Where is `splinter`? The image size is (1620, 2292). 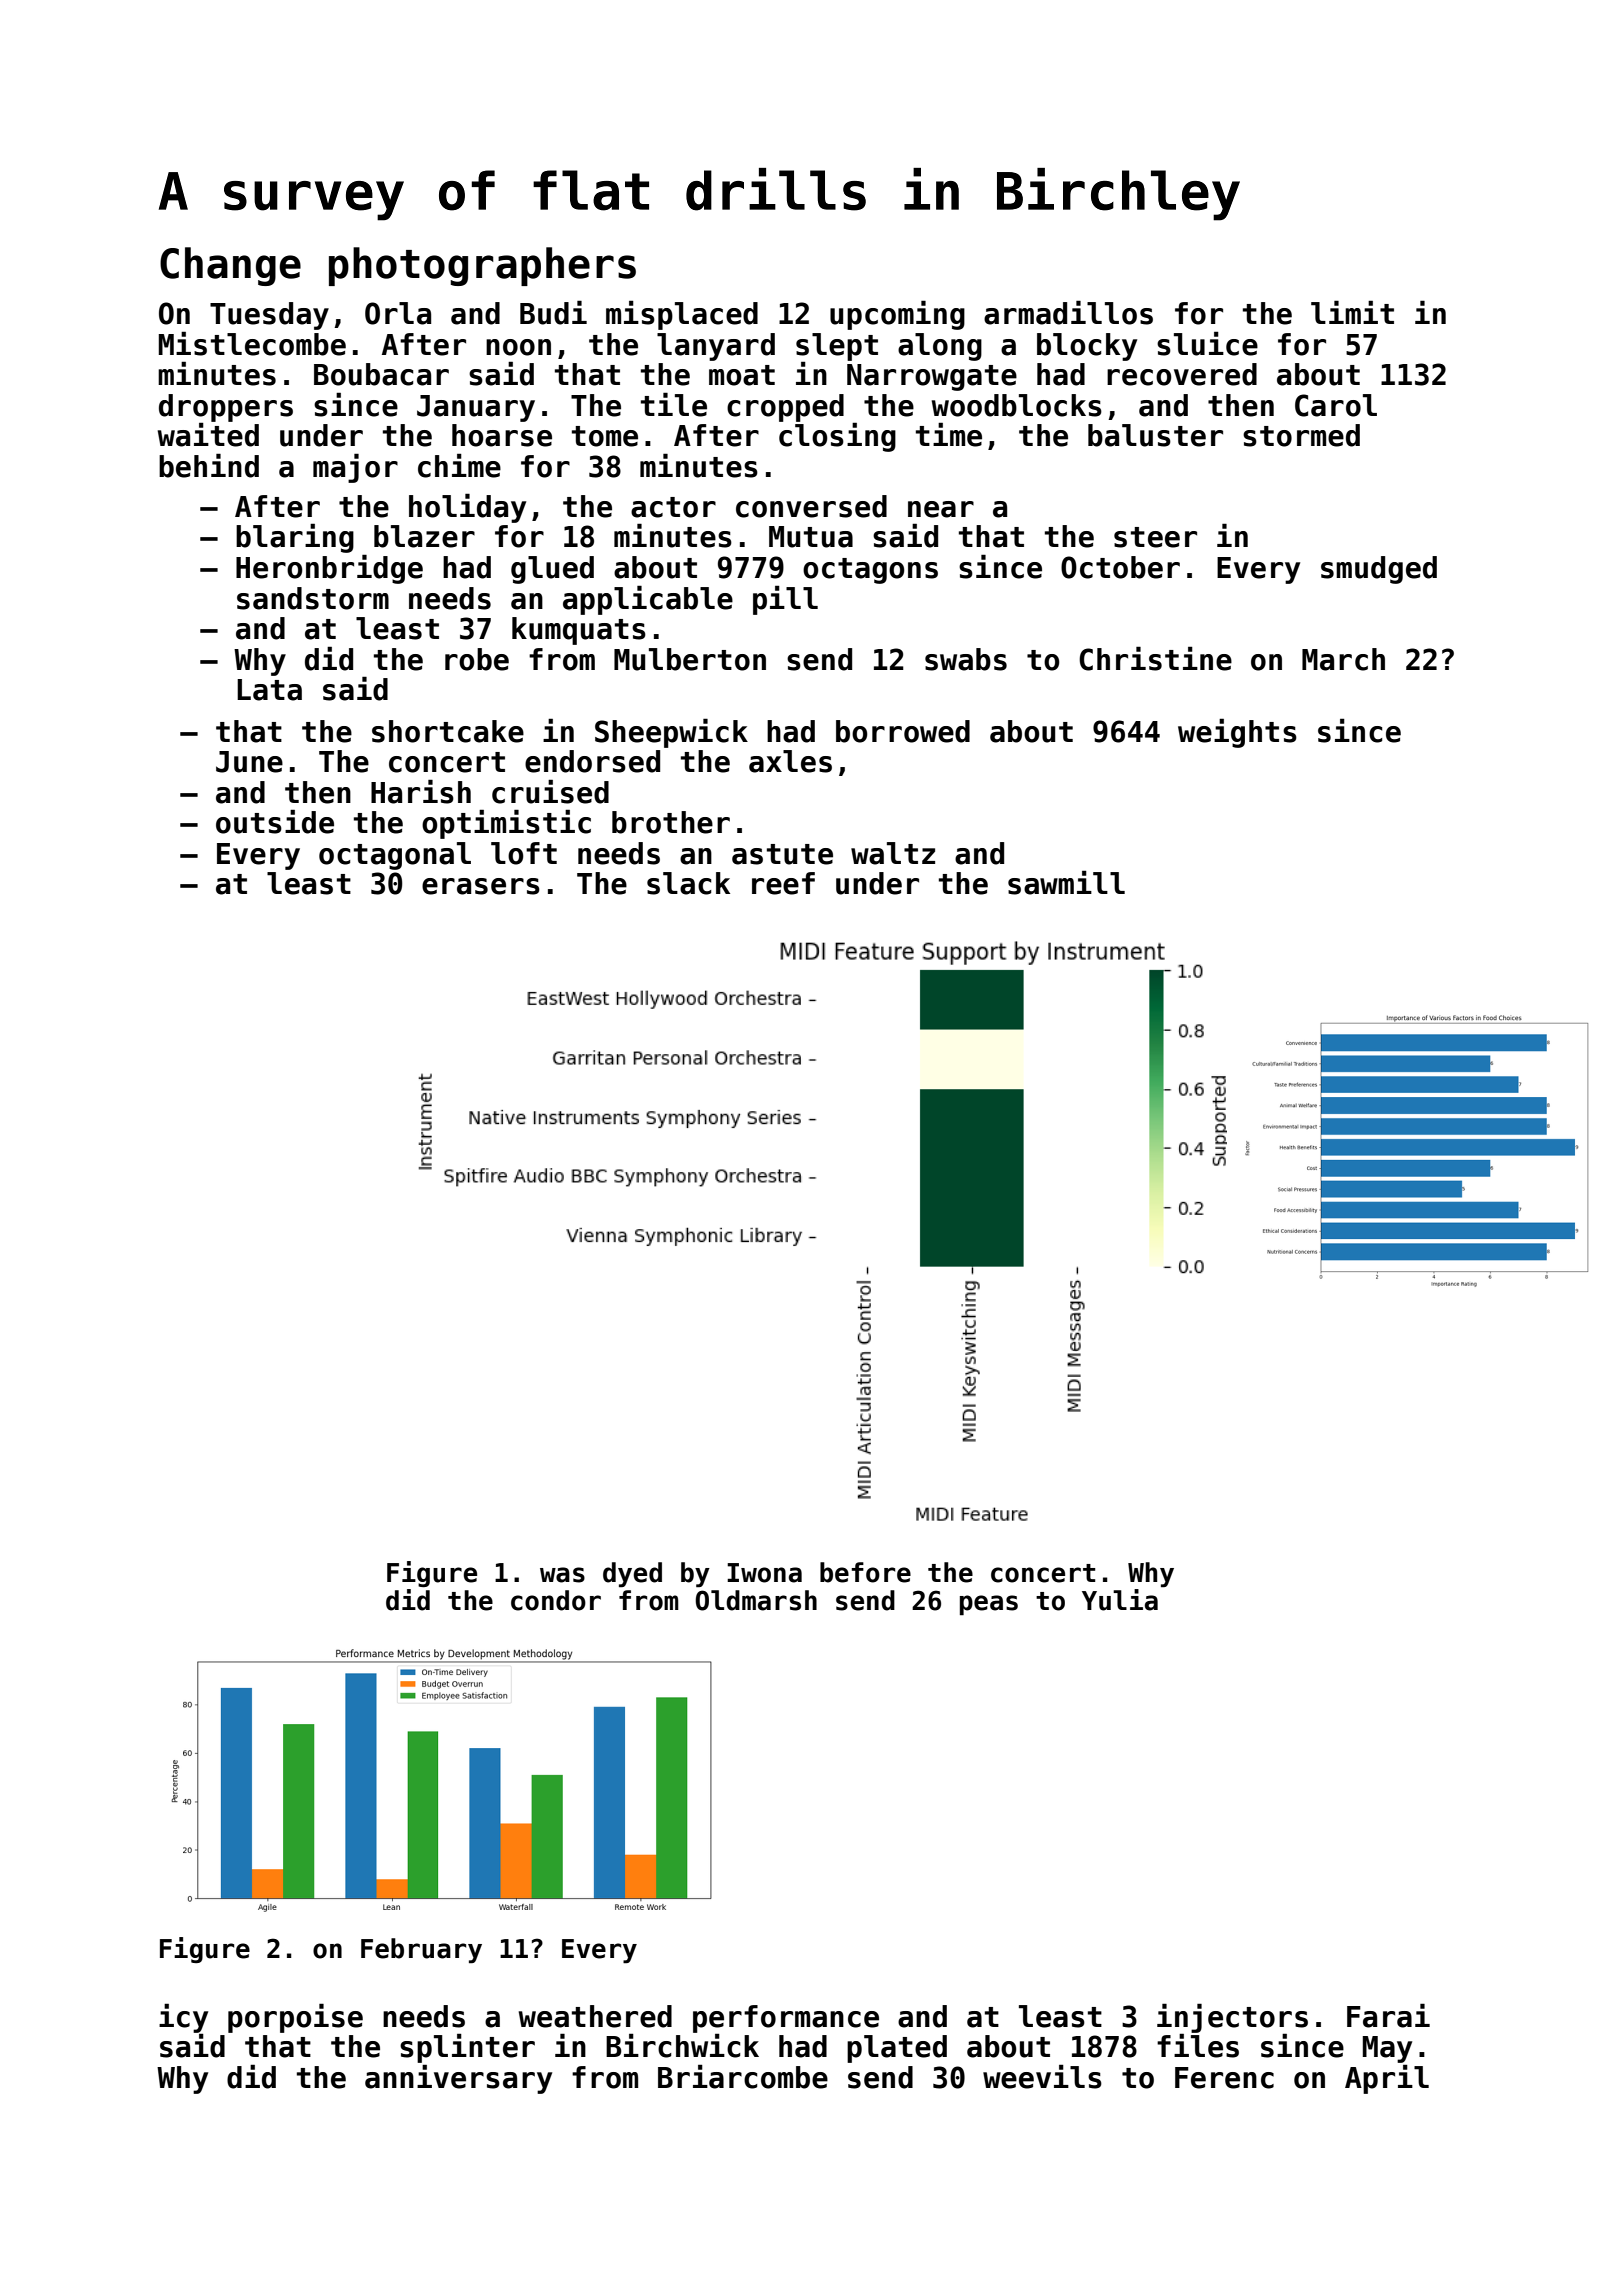 splinter is located at coordinates (467, 2048).
